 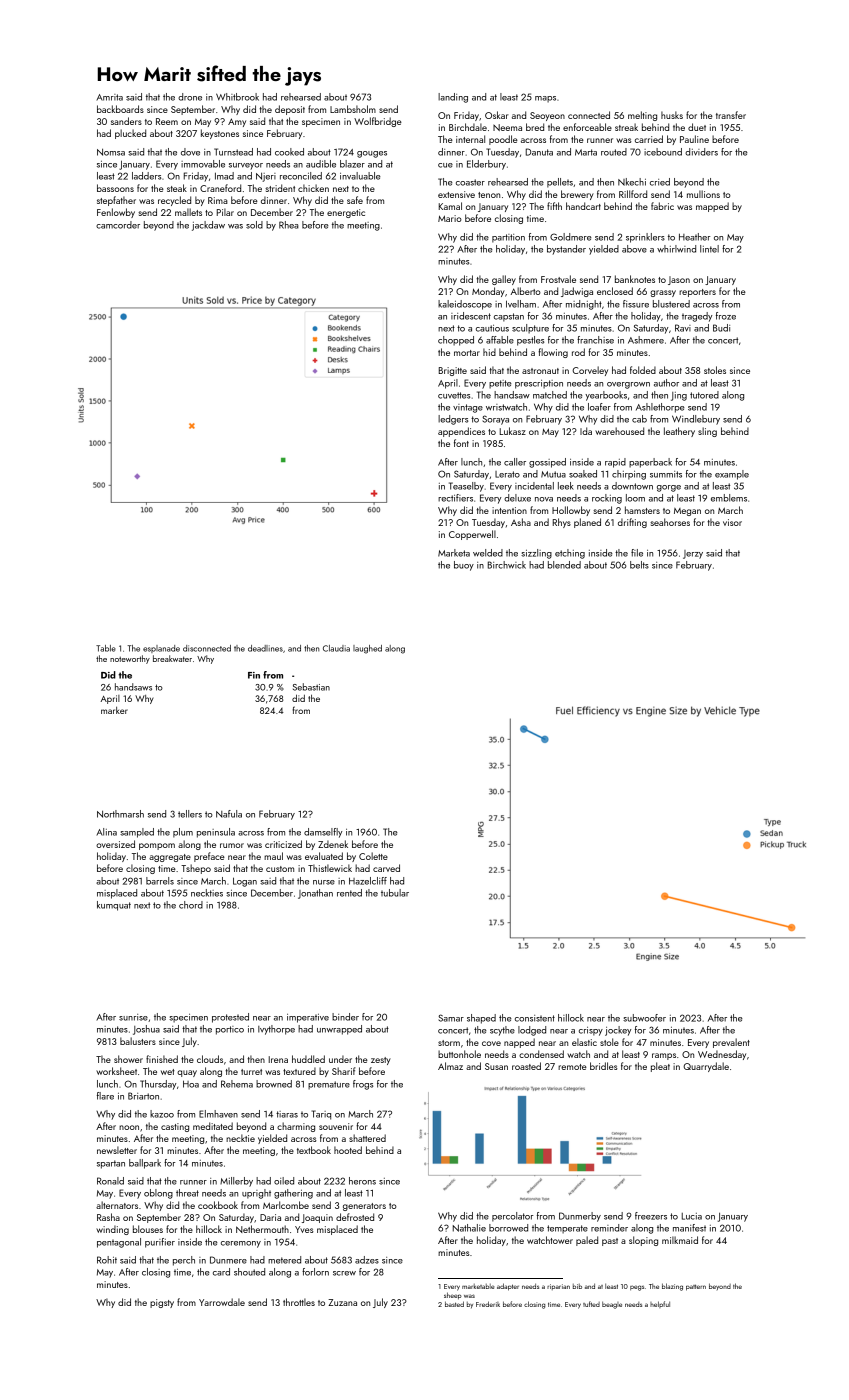 What do you see at coordinates (679, 280) in the image?
I see `Jason` at bounding box center [679, 280].
